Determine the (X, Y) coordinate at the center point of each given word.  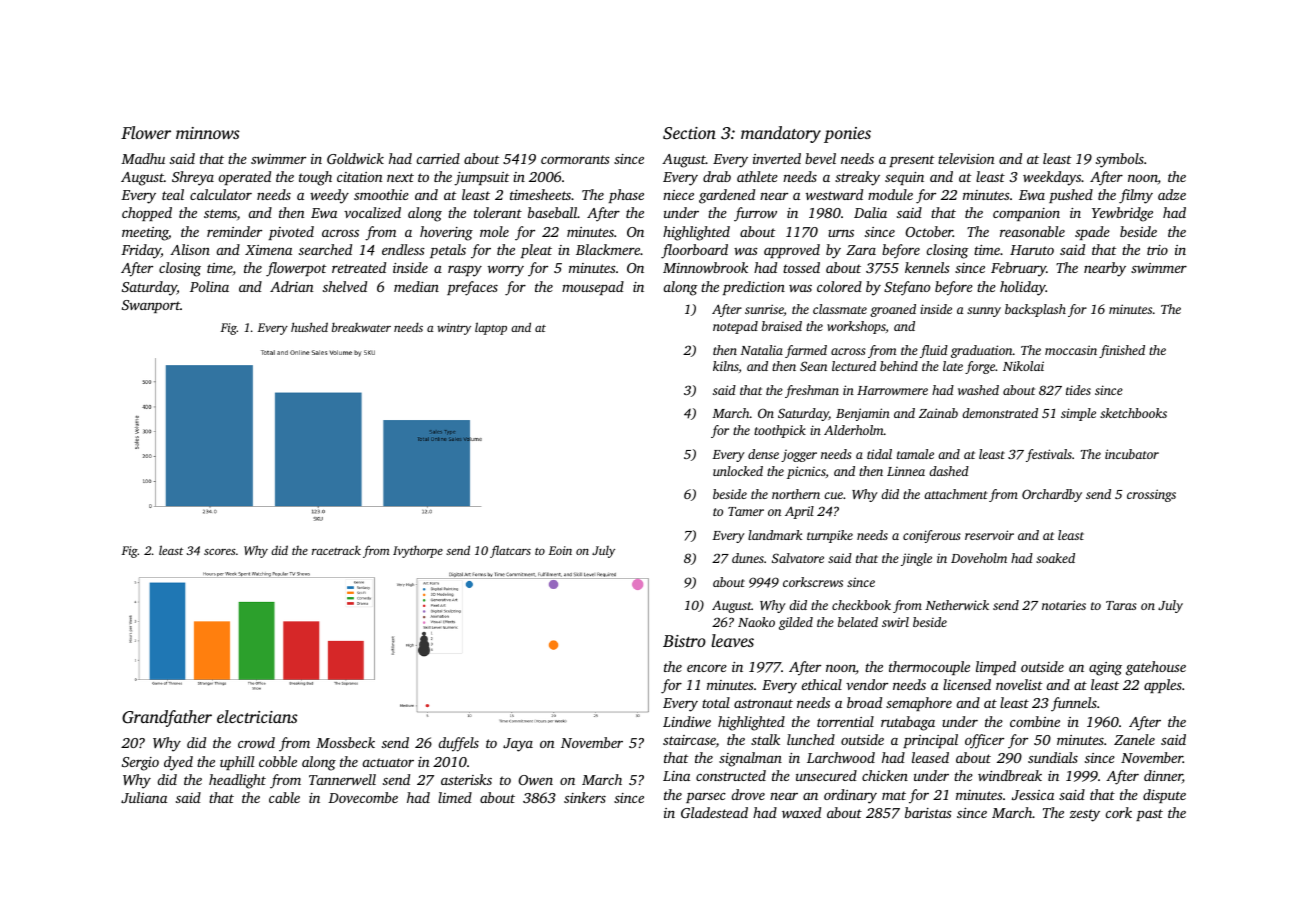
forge (980, 367)
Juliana (144, 797)
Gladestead (714, 812)
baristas (928, 812)
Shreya (193, 178)
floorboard (694, 251)
